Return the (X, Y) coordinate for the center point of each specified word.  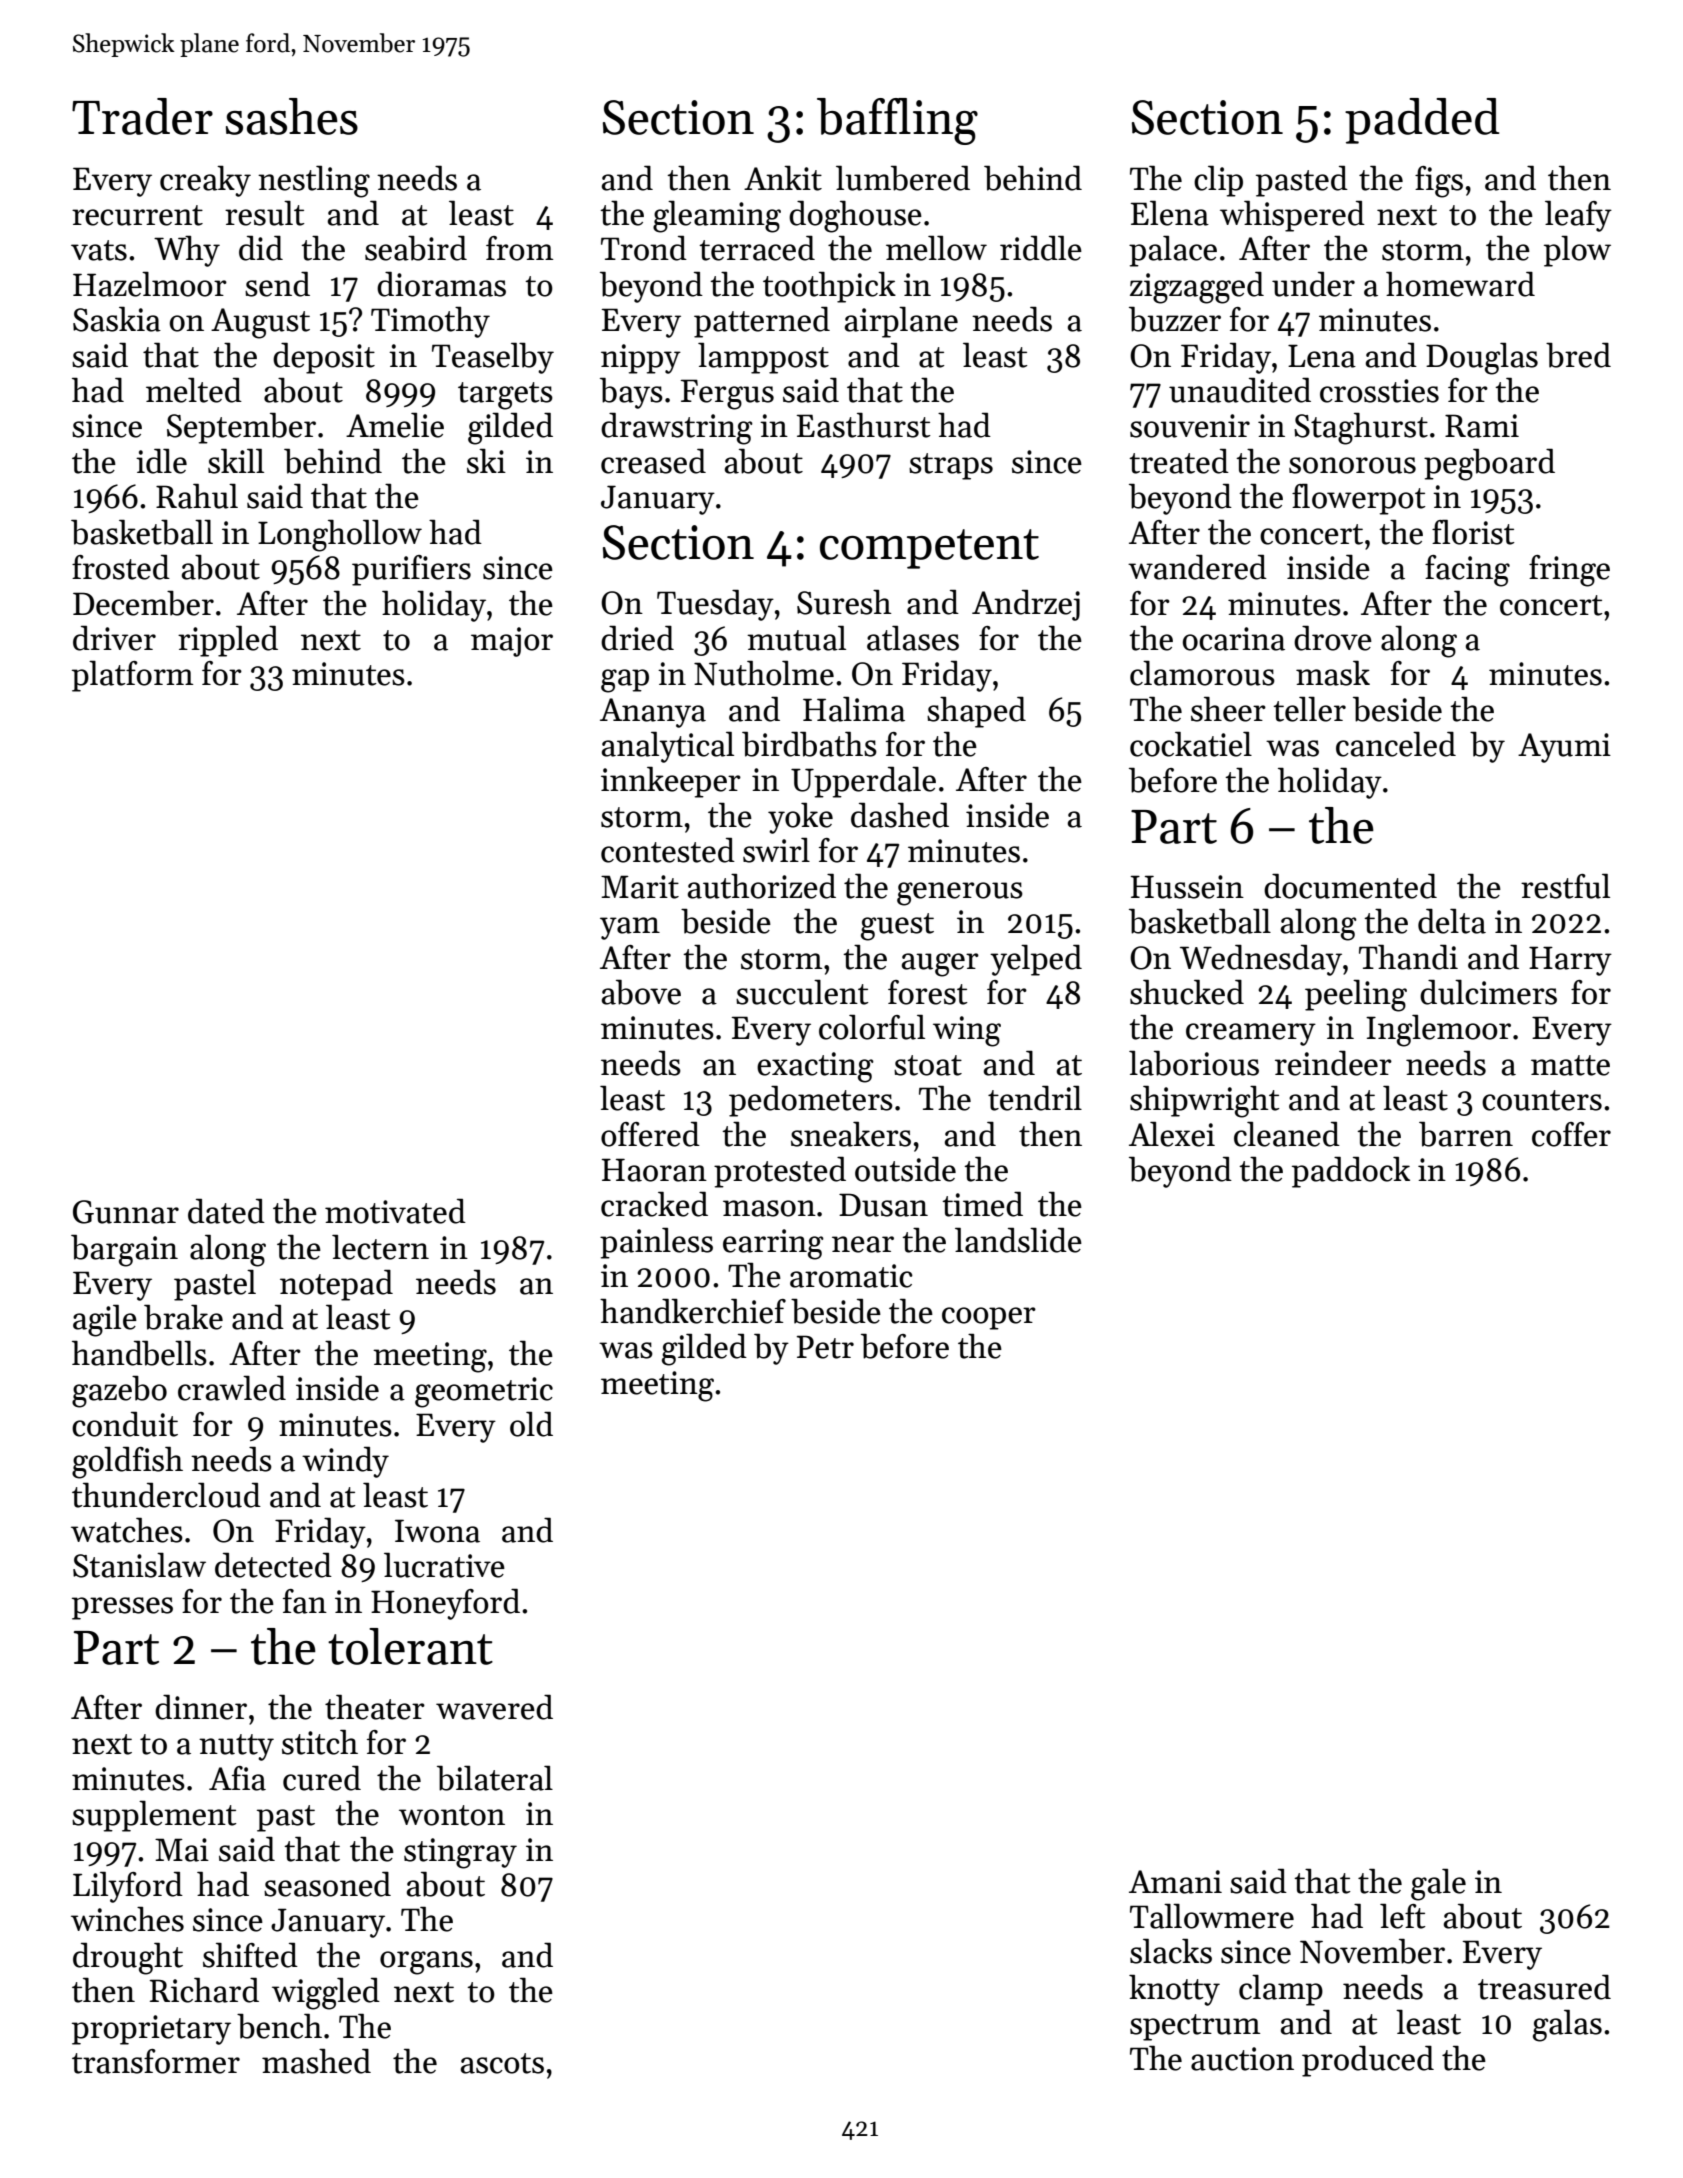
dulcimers (1488, 992)
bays (631, 393)
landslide (1018, 1240)
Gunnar (126, 1212)
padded (1422, 121)
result (265, 213)
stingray (460, 1853)
